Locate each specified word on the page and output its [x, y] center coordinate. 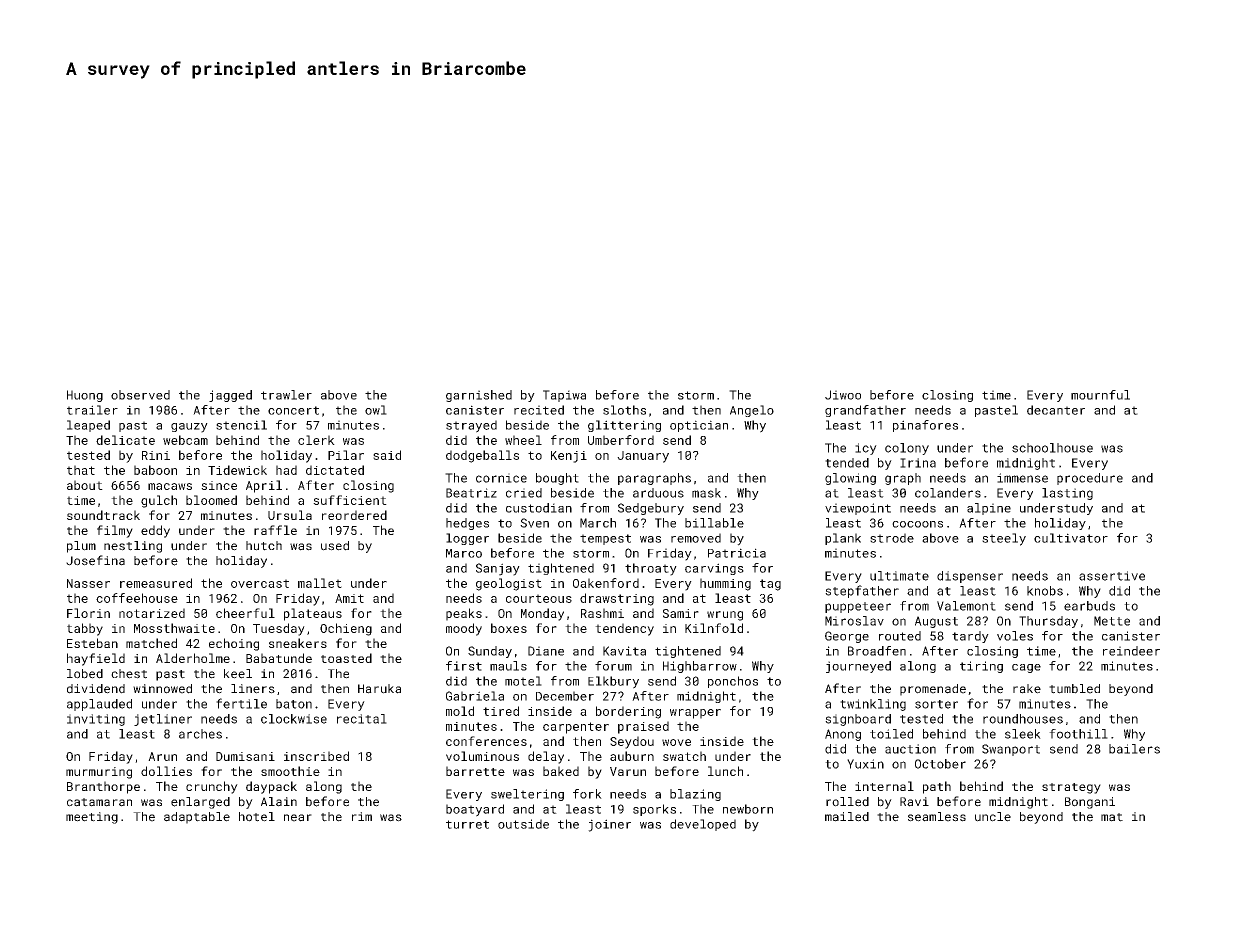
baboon [155, 470]
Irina [918, 463]
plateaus [313, 614]
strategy [1071, 788]
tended [847, 463]
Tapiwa [564, 396]
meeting [92, 818]
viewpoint [858, 509]
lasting [1067, 494]
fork [587, 794]
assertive [1112, 576]
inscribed [316, 756]
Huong [85, 396]
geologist [509, 584]
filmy [115, 531]
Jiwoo [843, 395]
